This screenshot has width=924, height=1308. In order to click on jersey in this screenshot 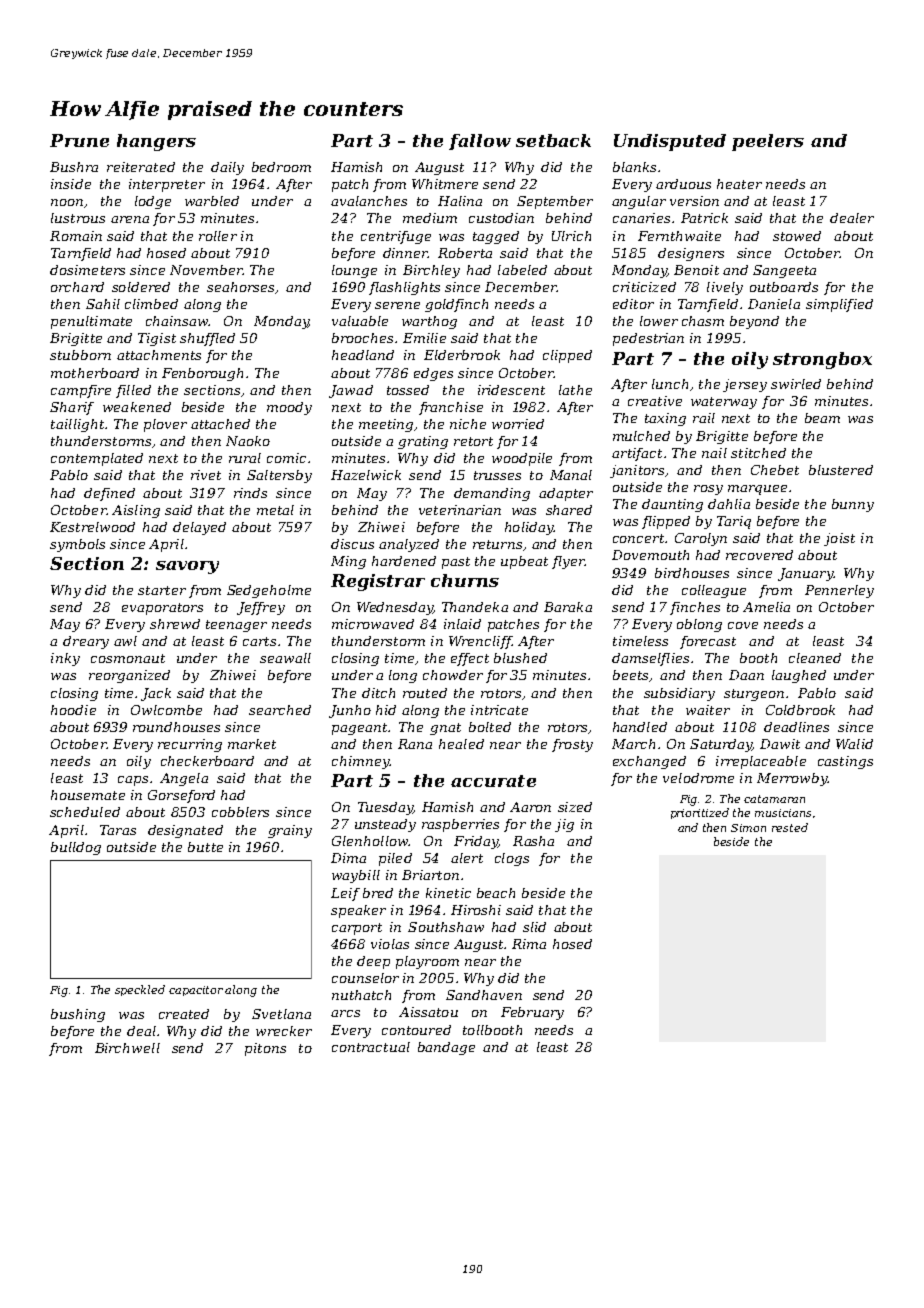, I will do `click(745, 385)`.
